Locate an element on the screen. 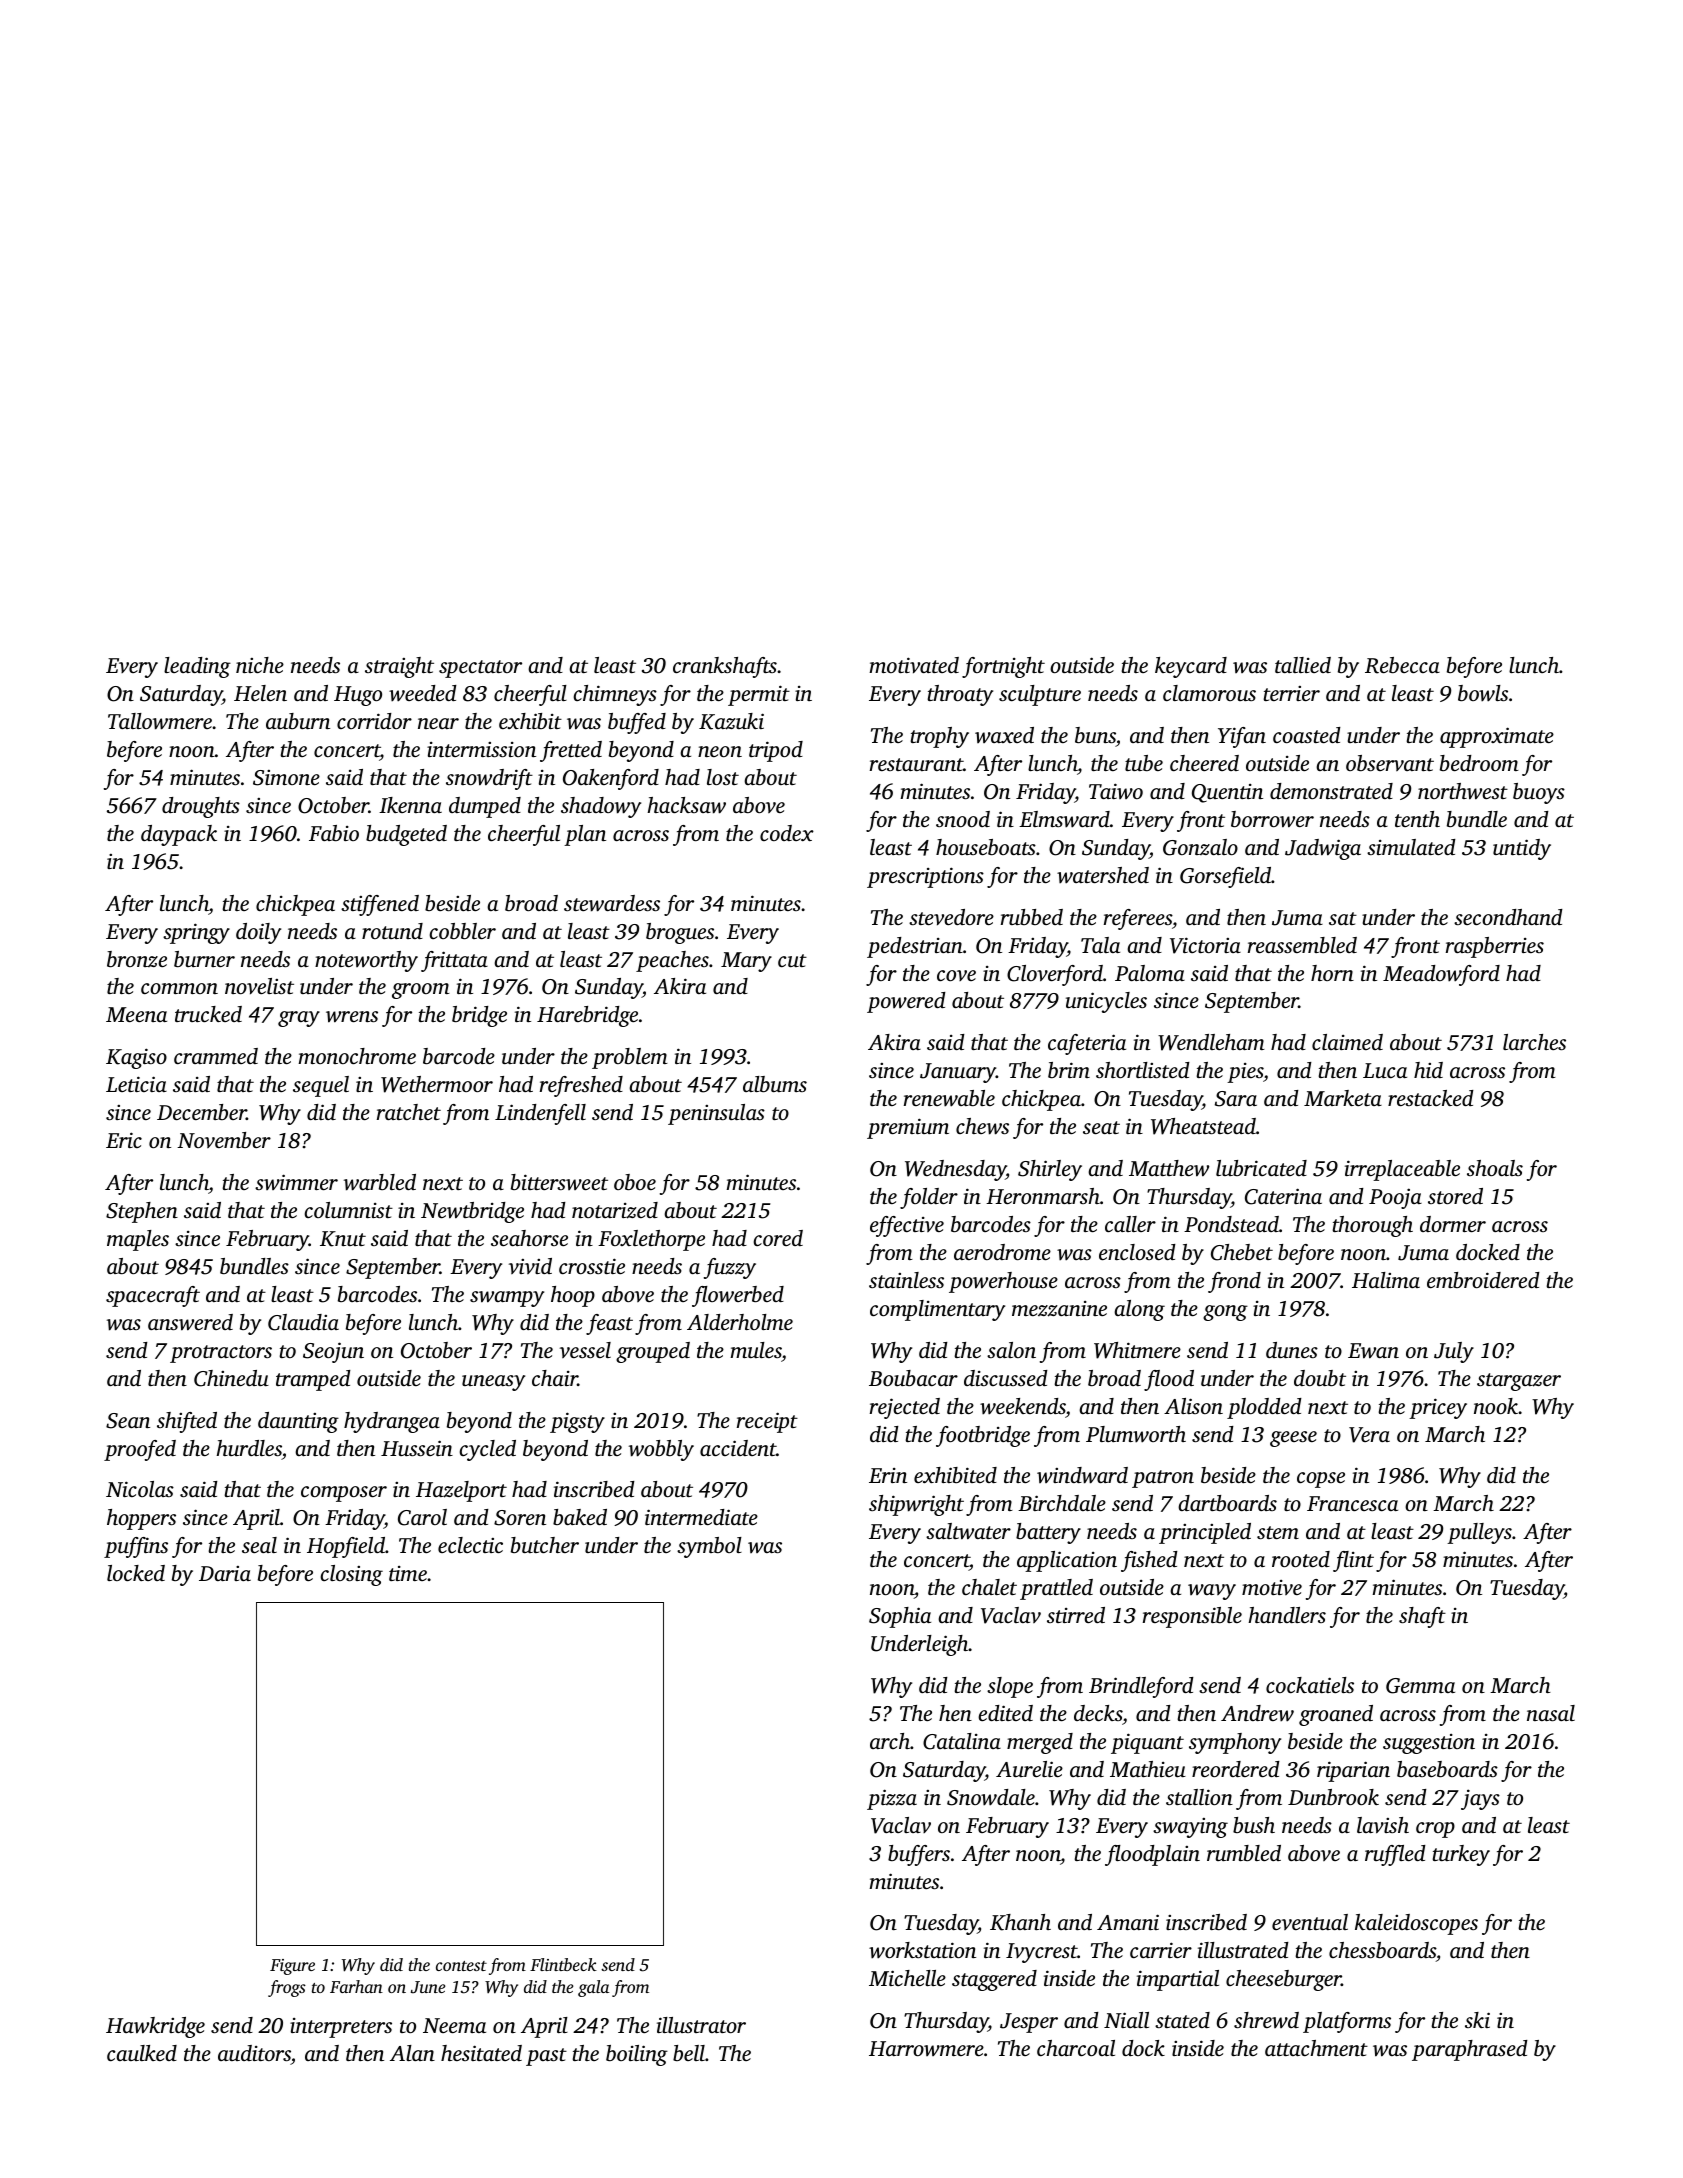  shadowy is located at coordinates (601, 807).
